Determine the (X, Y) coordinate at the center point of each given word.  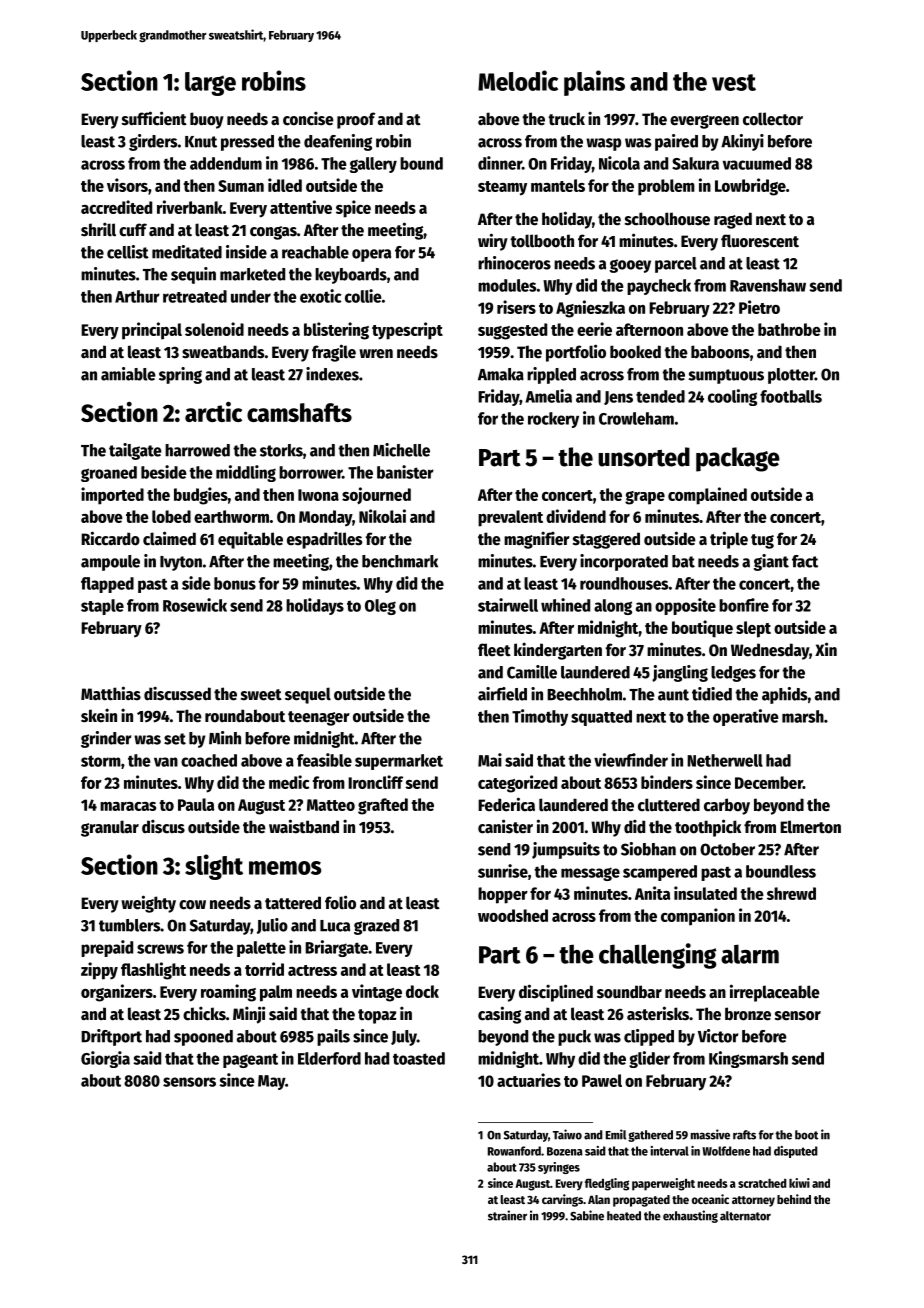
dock (422, 991)
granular (110, 828)
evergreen (704, 122)
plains (594, 83)
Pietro (759, 307)
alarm (750, 954)
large (210, 84)
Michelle (401, 450)
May (271, 1082)
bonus (235, 583)
